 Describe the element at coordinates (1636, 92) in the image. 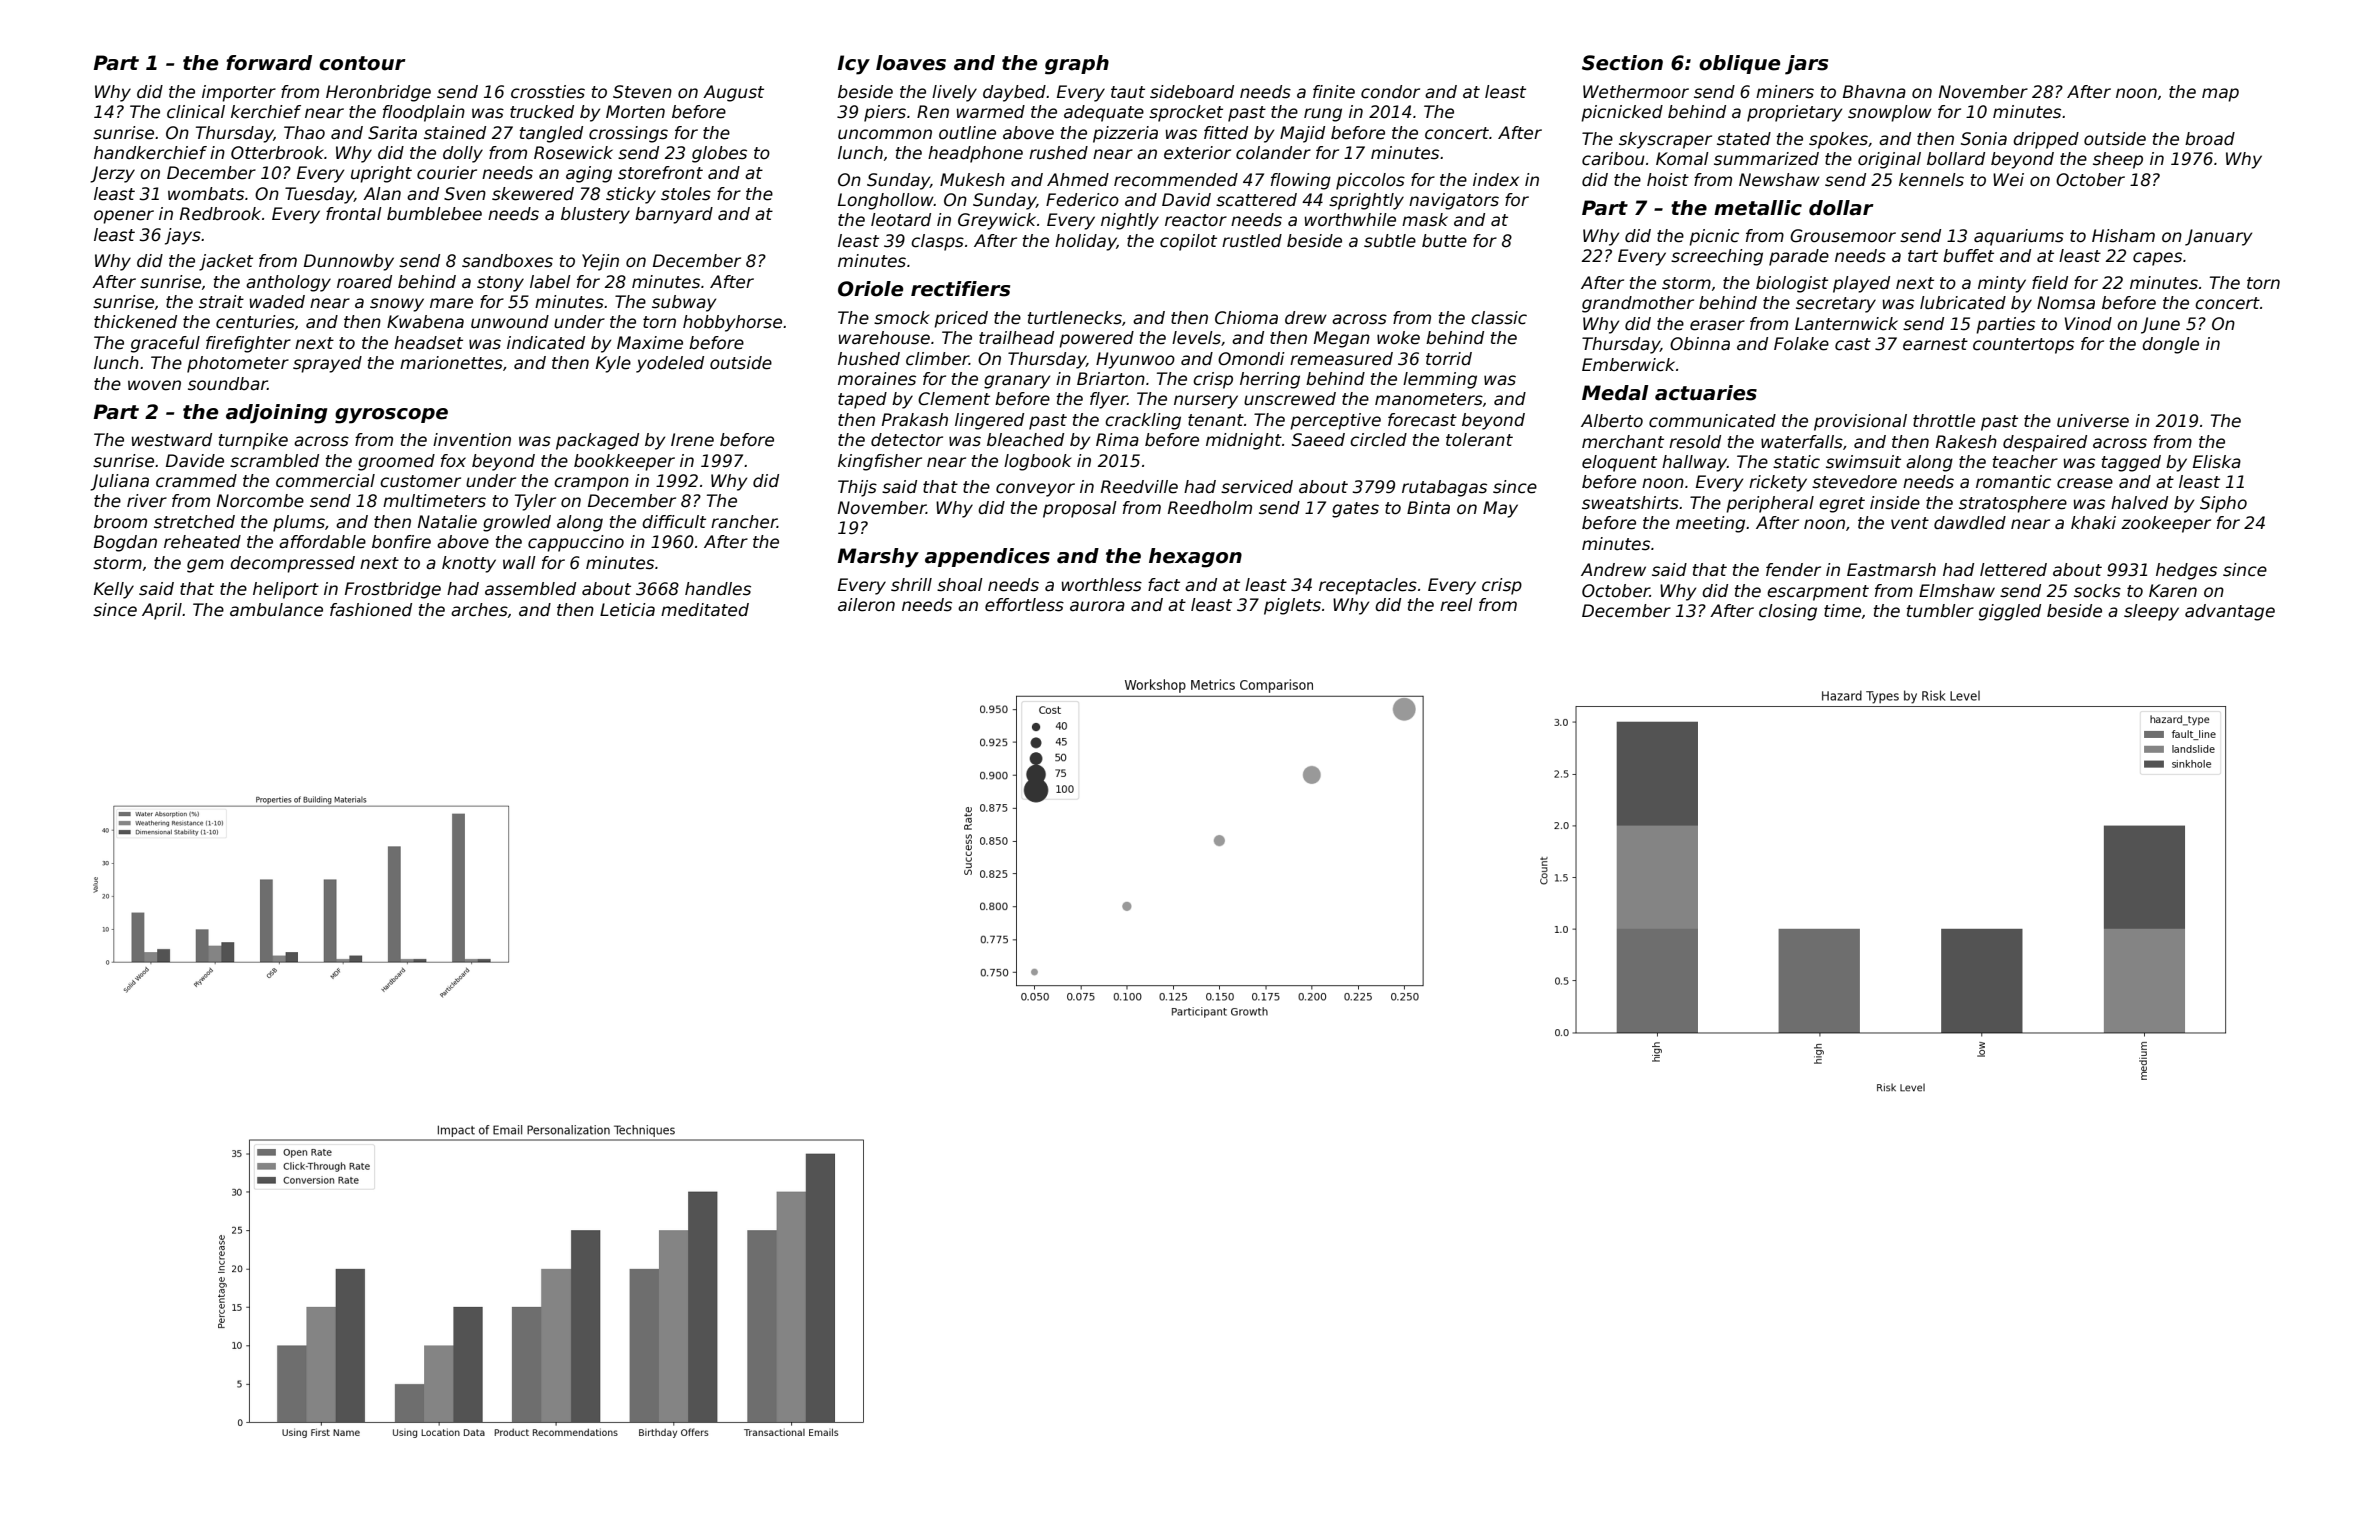

I see `Wethermoor` at that location.
